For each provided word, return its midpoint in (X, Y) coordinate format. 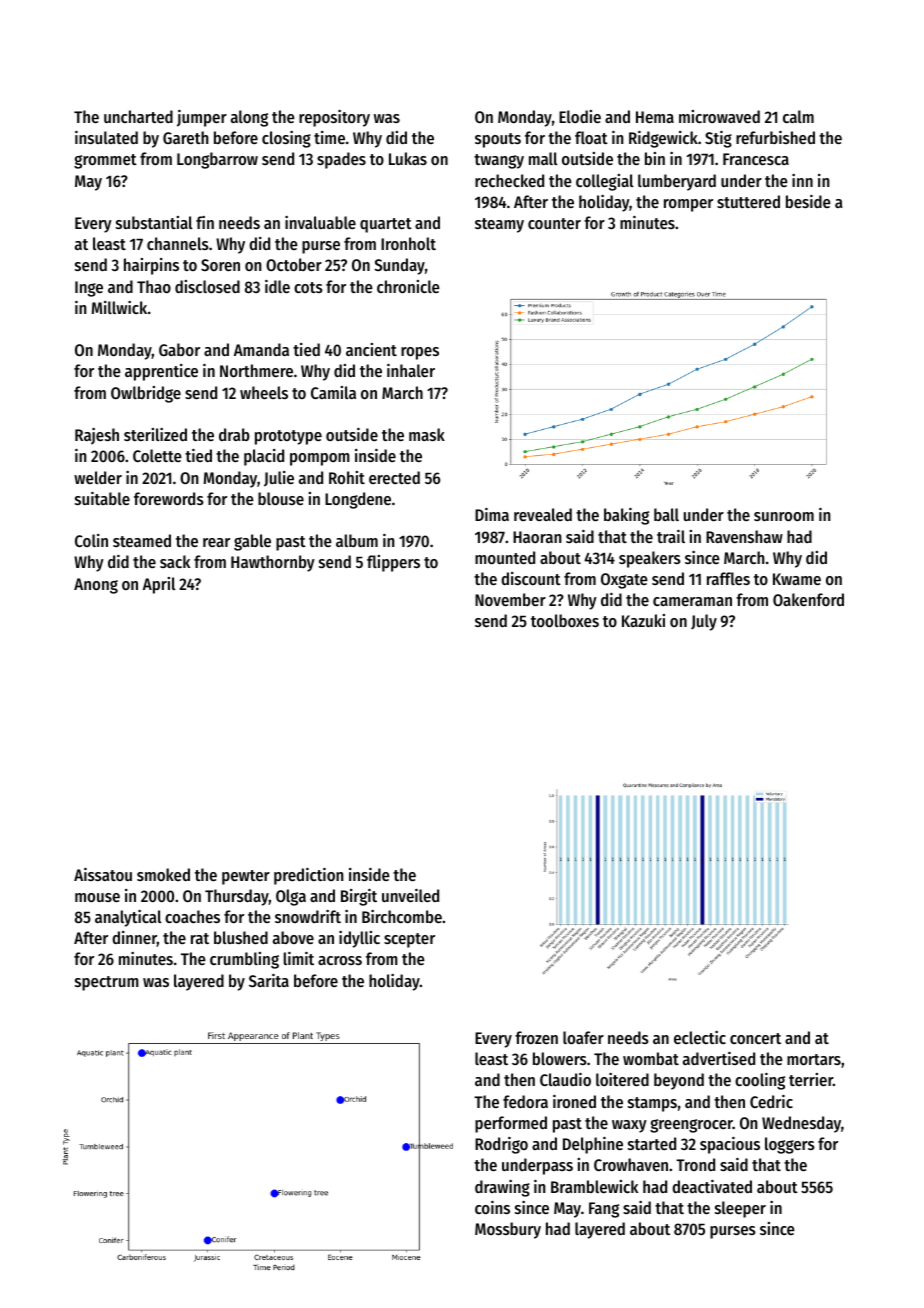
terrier (811, 1079)
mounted (505, 557)
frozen (536, 1037)
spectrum (107, 983)
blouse (281, 498)
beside (808, 201)
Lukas (408, 158)
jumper (202, 118)
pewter (246, 877)
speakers (650, 559)
